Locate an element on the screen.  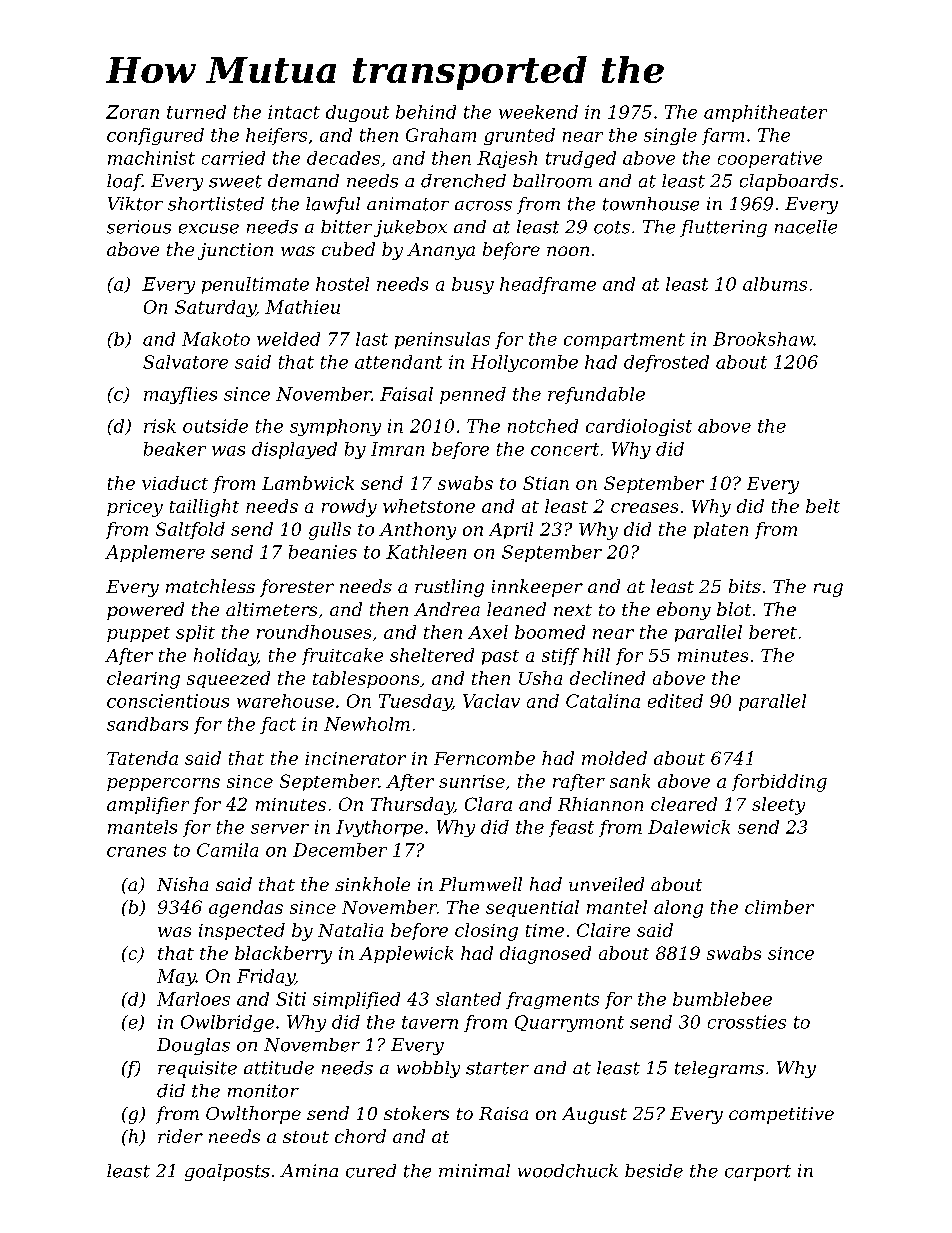
configured is located at coordinates (155, 136).
